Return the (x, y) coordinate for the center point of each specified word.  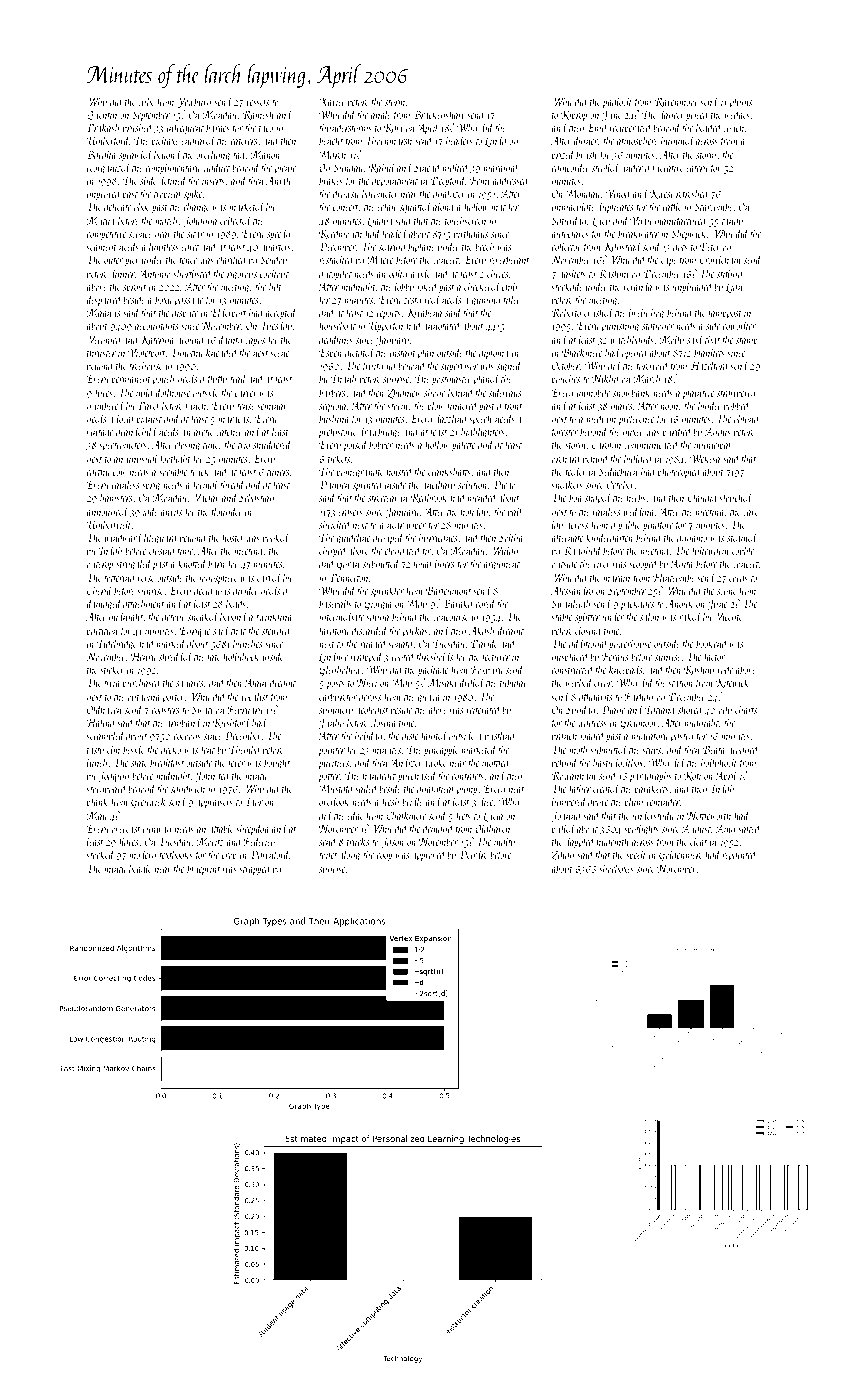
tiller (512, 299)
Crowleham (720, 259)
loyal (422, 565)
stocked (100, 854)
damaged (104, 605)
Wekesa (705, 458)
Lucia (493, 816)
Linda (495, 141)
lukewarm (710, 550)
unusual (143, 458)
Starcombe (714, 206)
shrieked (335, 524)
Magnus (103, 314)
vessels (258, 101)
